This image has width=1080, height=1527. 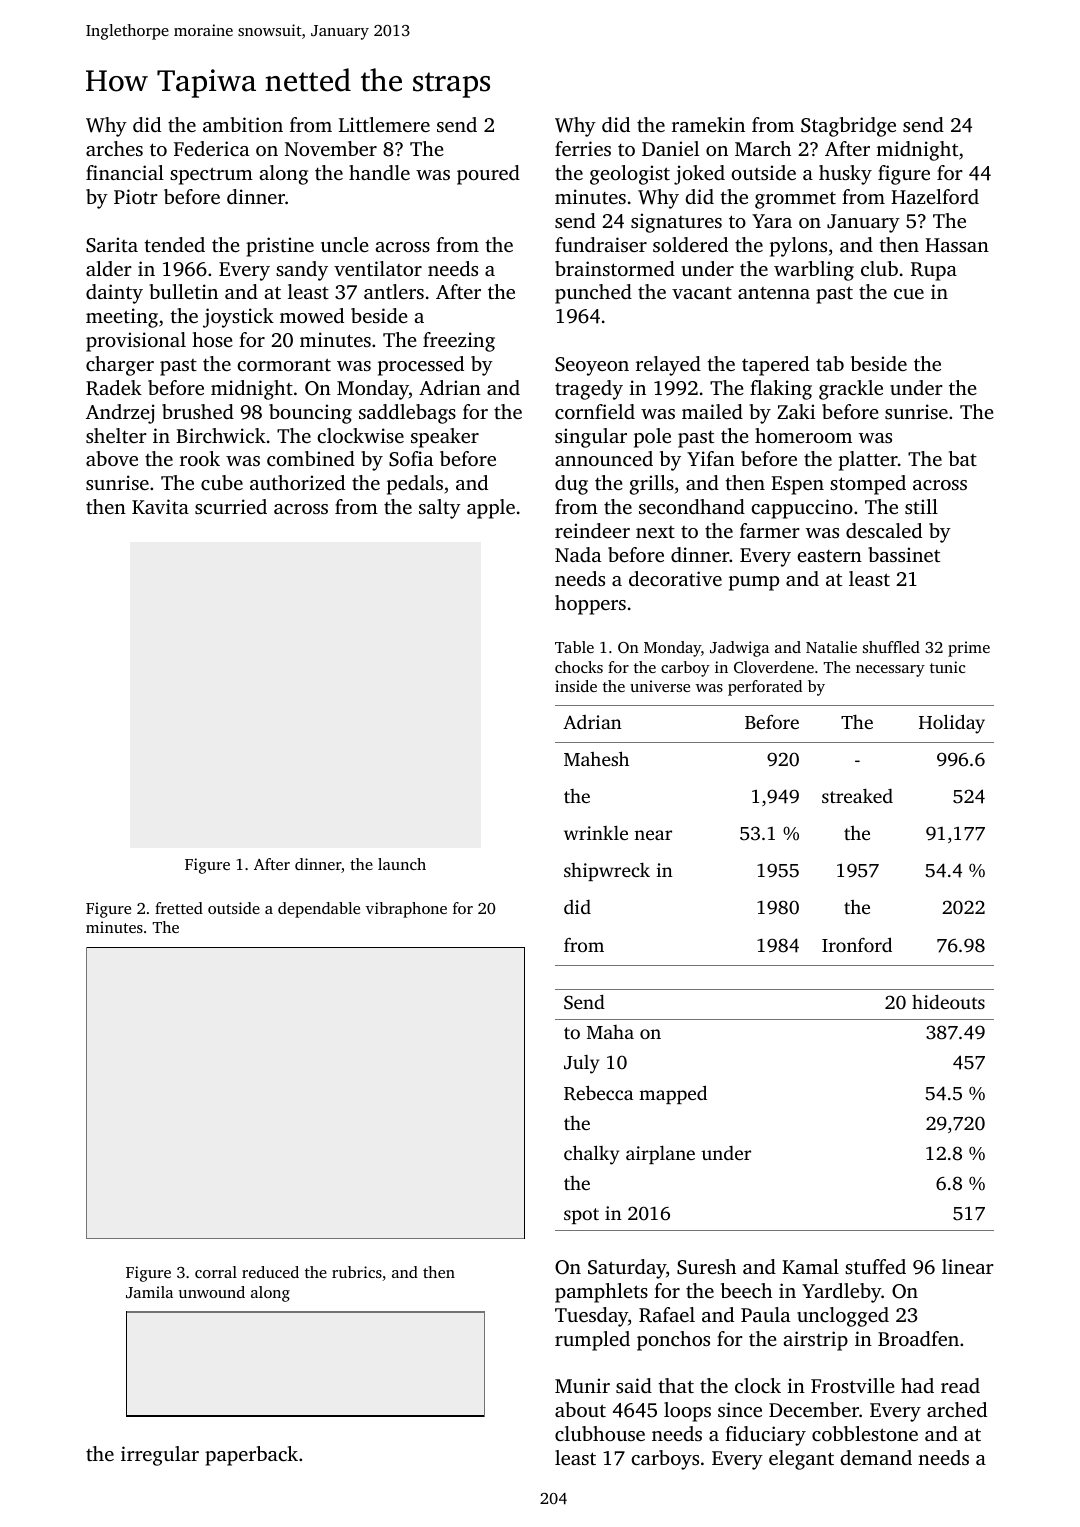 What do you see at coordinates (576, 686) in the image?
I see `inside` at bounding box center [576, 686].
